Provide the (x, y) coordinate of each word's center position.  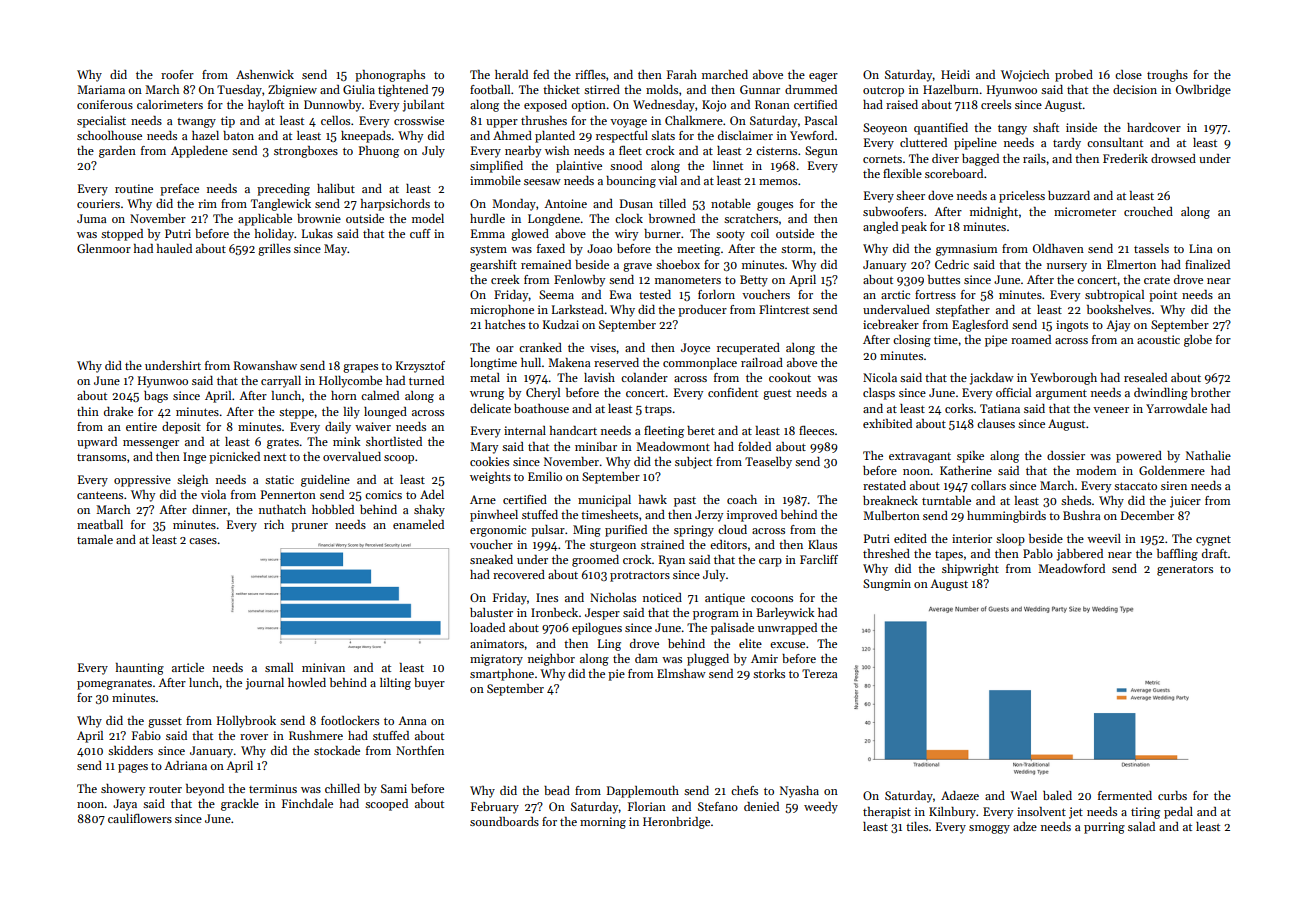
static (279, 479)
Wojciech (1025, 76)
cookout (790, 377)
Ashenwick (265, 74)
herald (511, 74)
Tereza (820, 673)
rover (254, 737)
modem (1096, 470)
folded (754, 446)
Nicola (880, 377)
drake (118, 411)
